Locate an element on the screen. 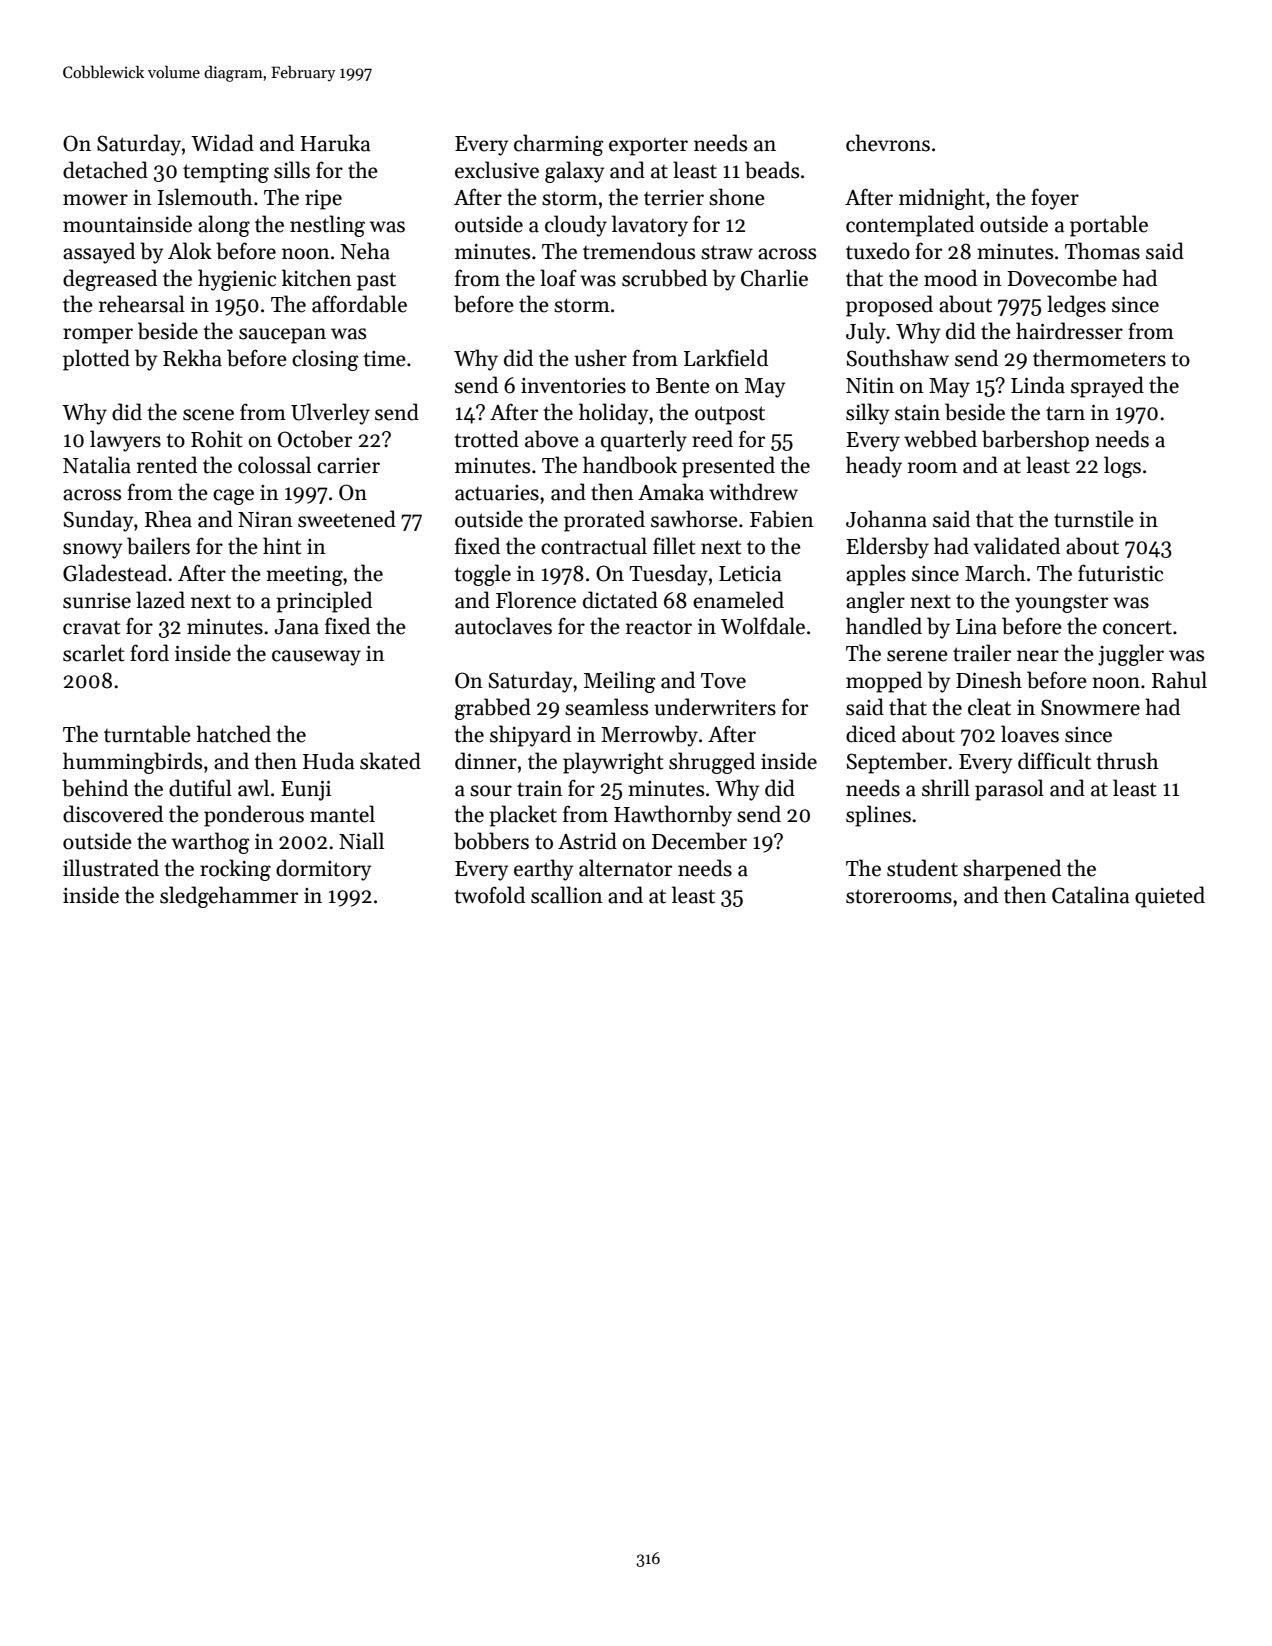 This screenshot has height=1646, width=1272. sledgehammer is located at coordinates (229, 897).
